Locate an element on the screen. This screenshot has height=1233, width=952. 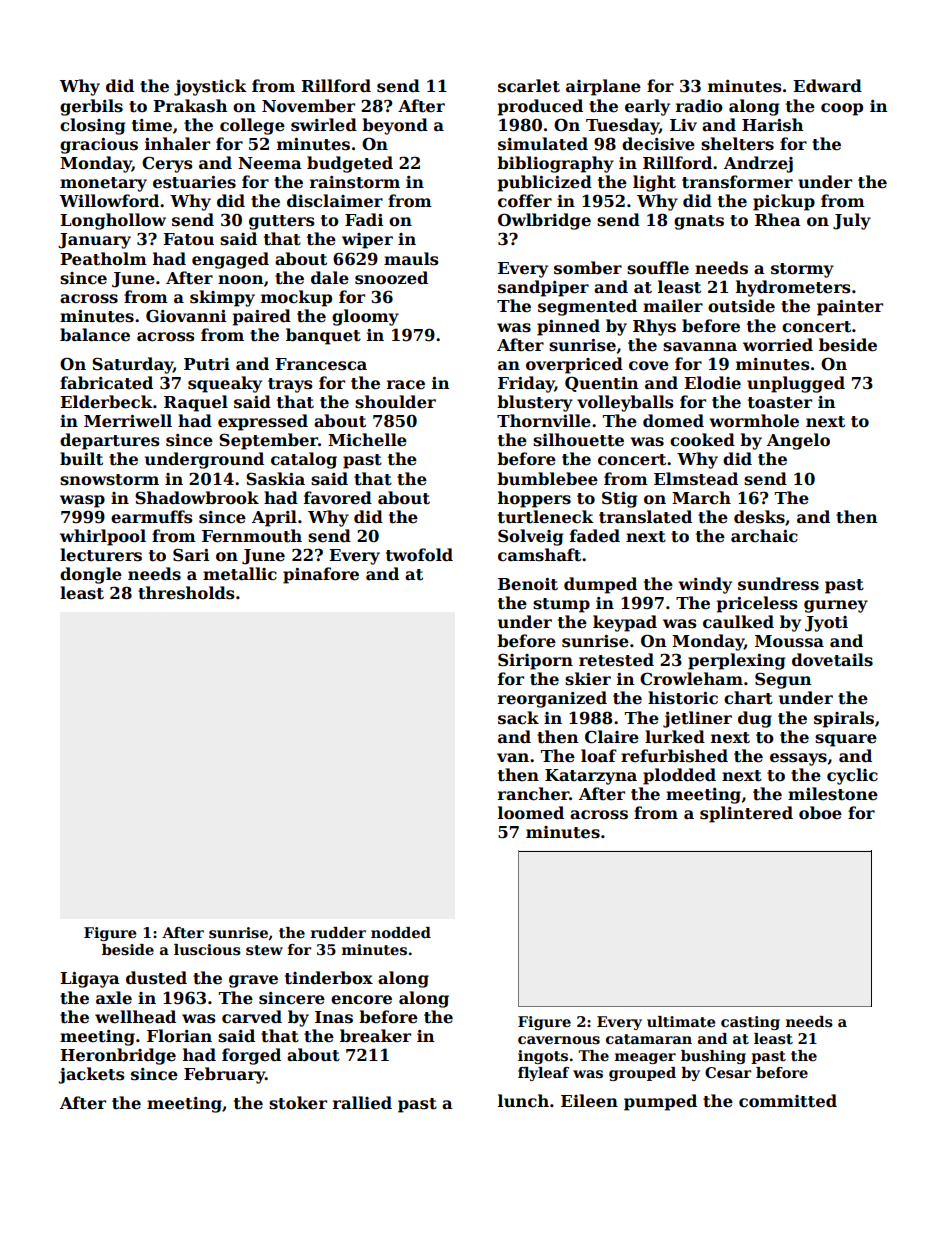
nodded is located at coordinates (401, 932).
